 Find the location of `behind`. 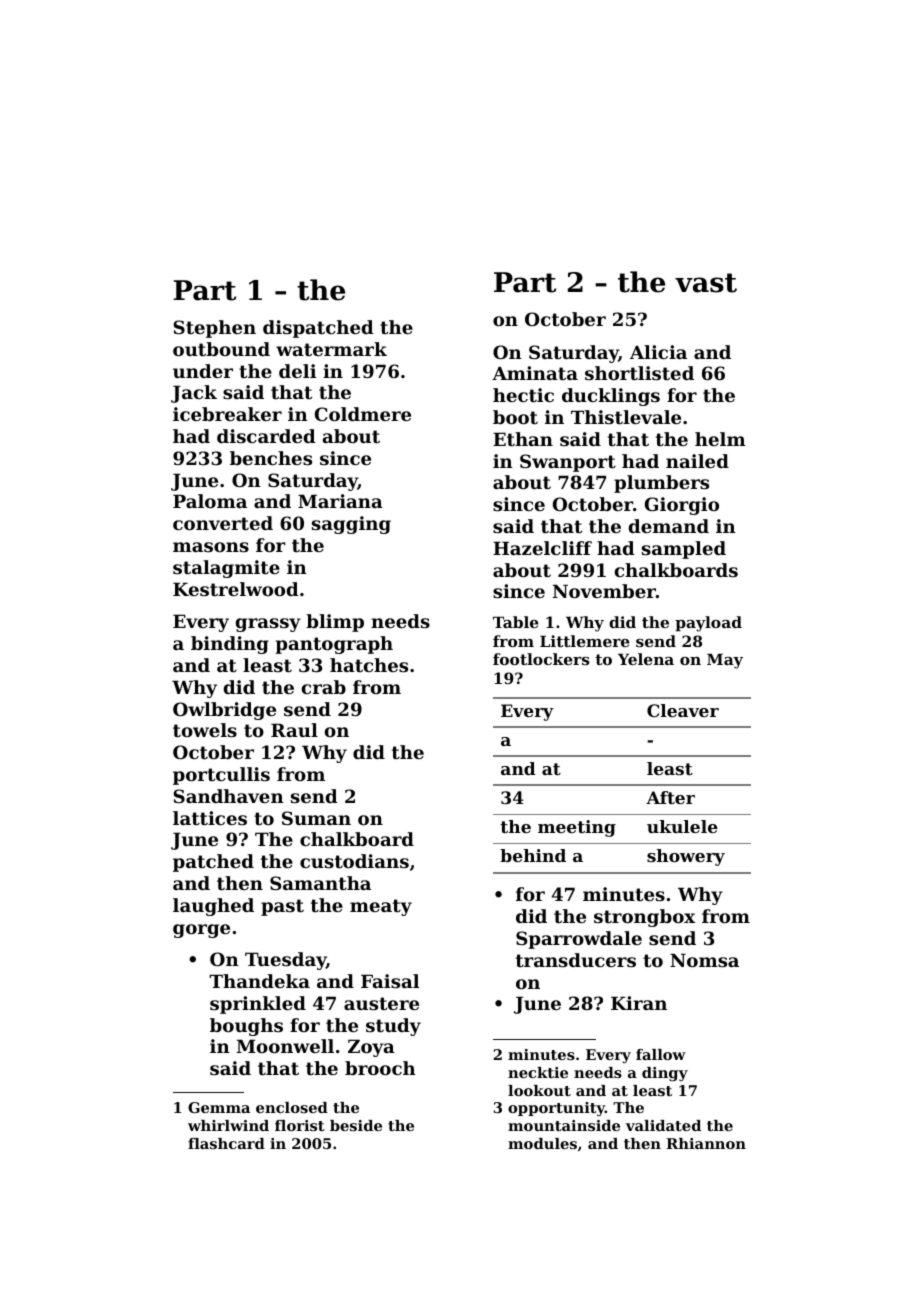

behind is located at coordinates (533, 855).
